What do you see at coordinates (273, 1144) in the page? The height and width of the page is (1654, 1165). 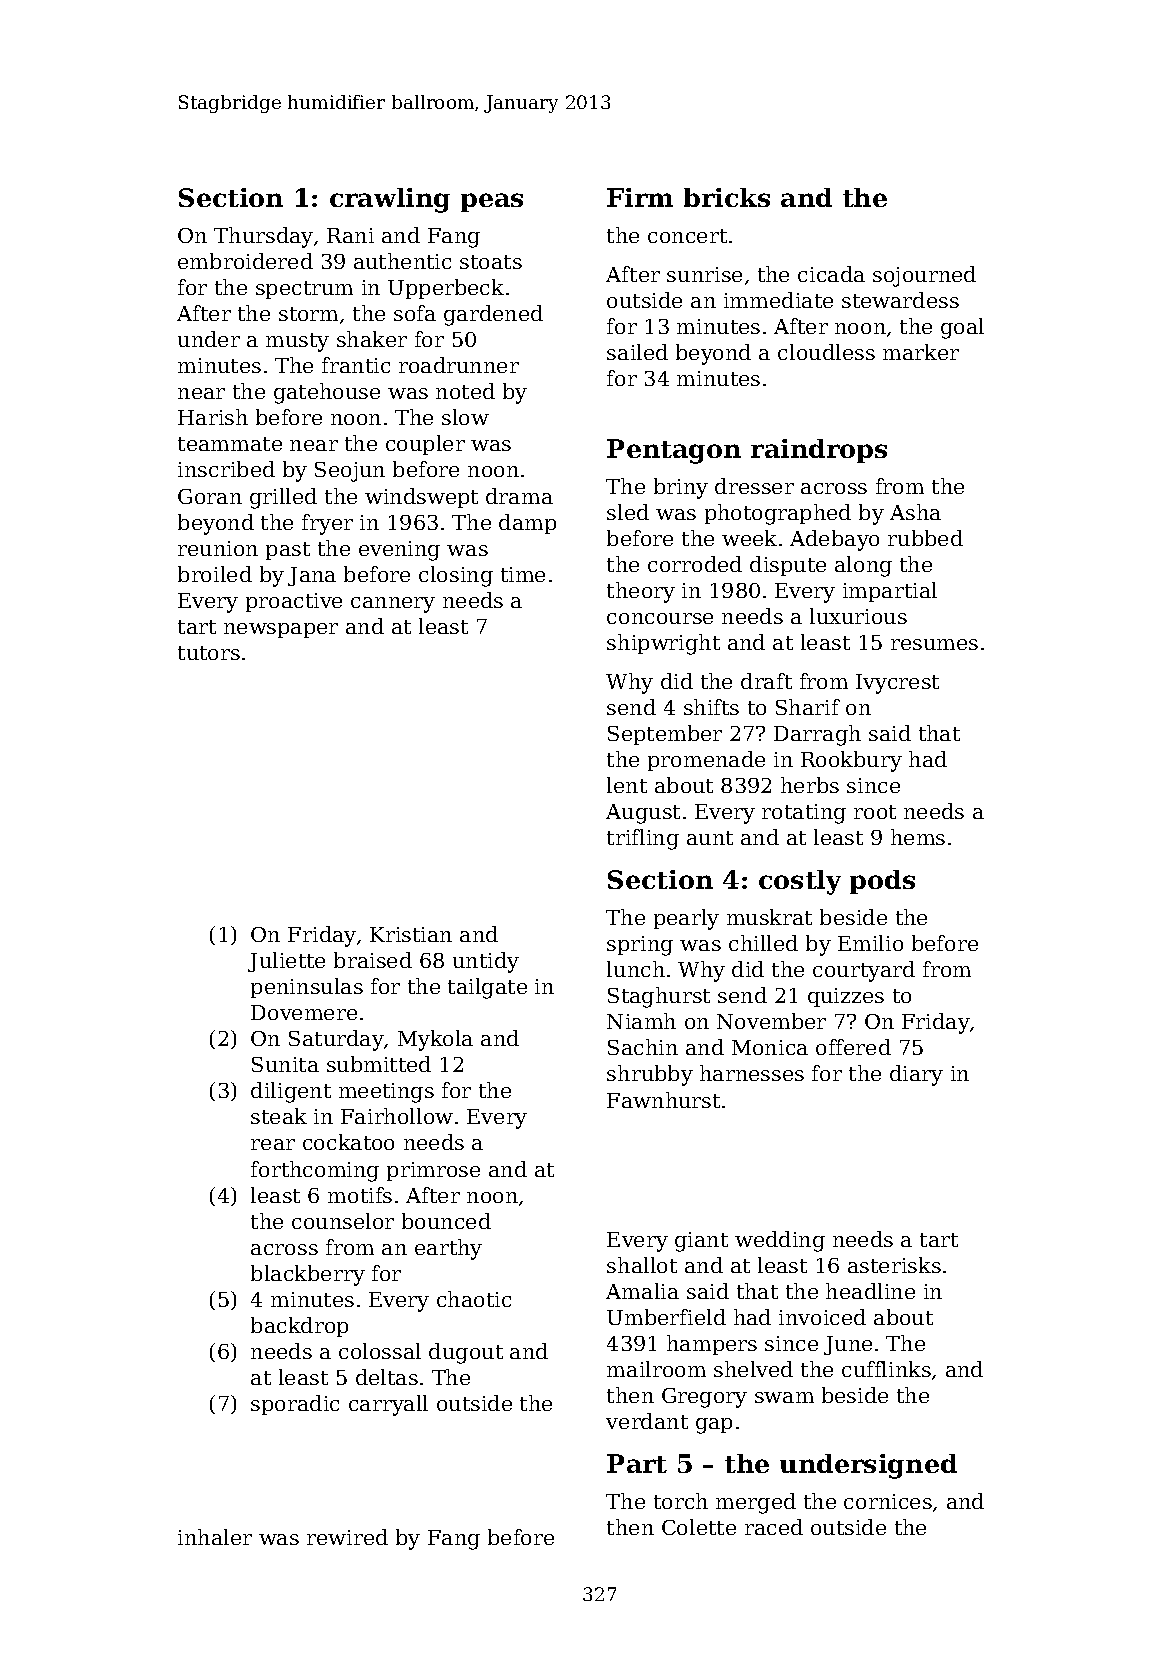 I see `rear` at bounding box center [273, 1144].
